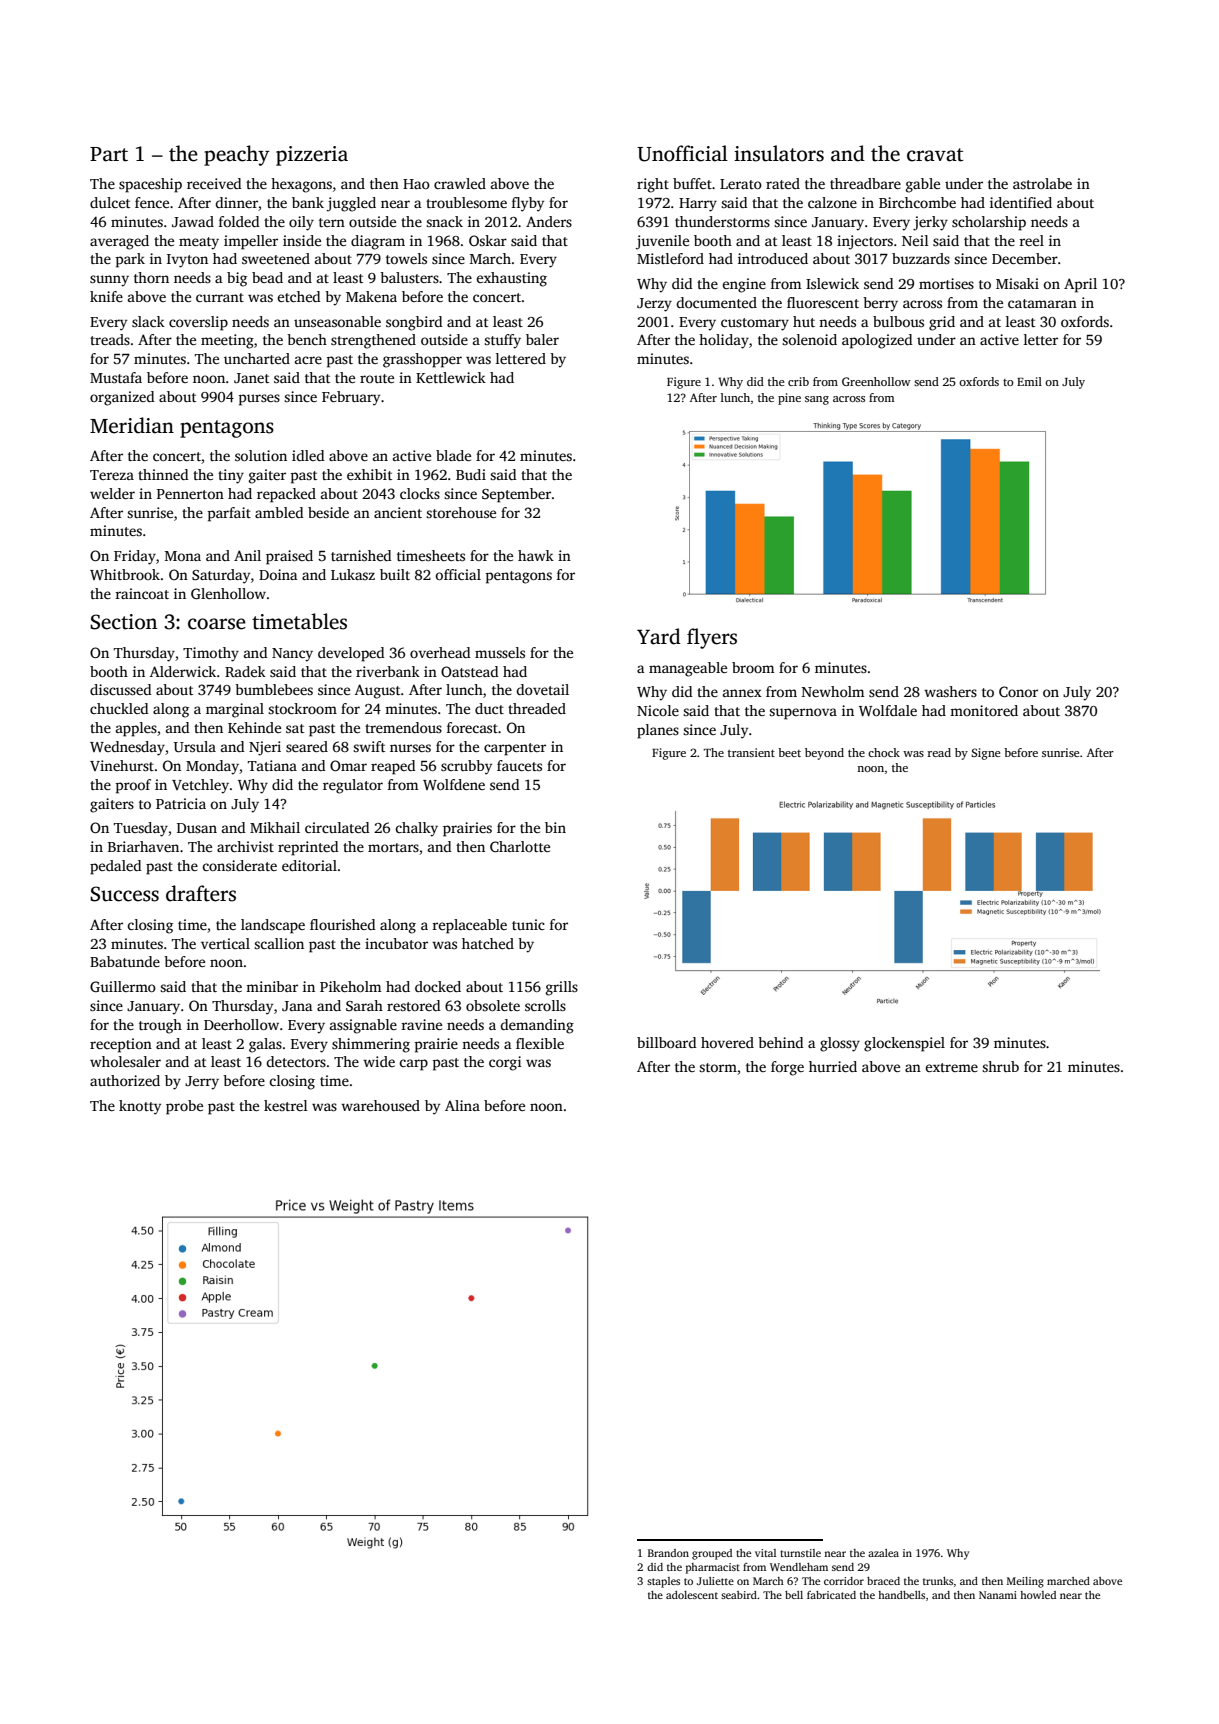 The image size is (1219, 1724). Describe the element at coordinates (241, 1024) in the screenshot. I see `Deerhollow` at that location.
